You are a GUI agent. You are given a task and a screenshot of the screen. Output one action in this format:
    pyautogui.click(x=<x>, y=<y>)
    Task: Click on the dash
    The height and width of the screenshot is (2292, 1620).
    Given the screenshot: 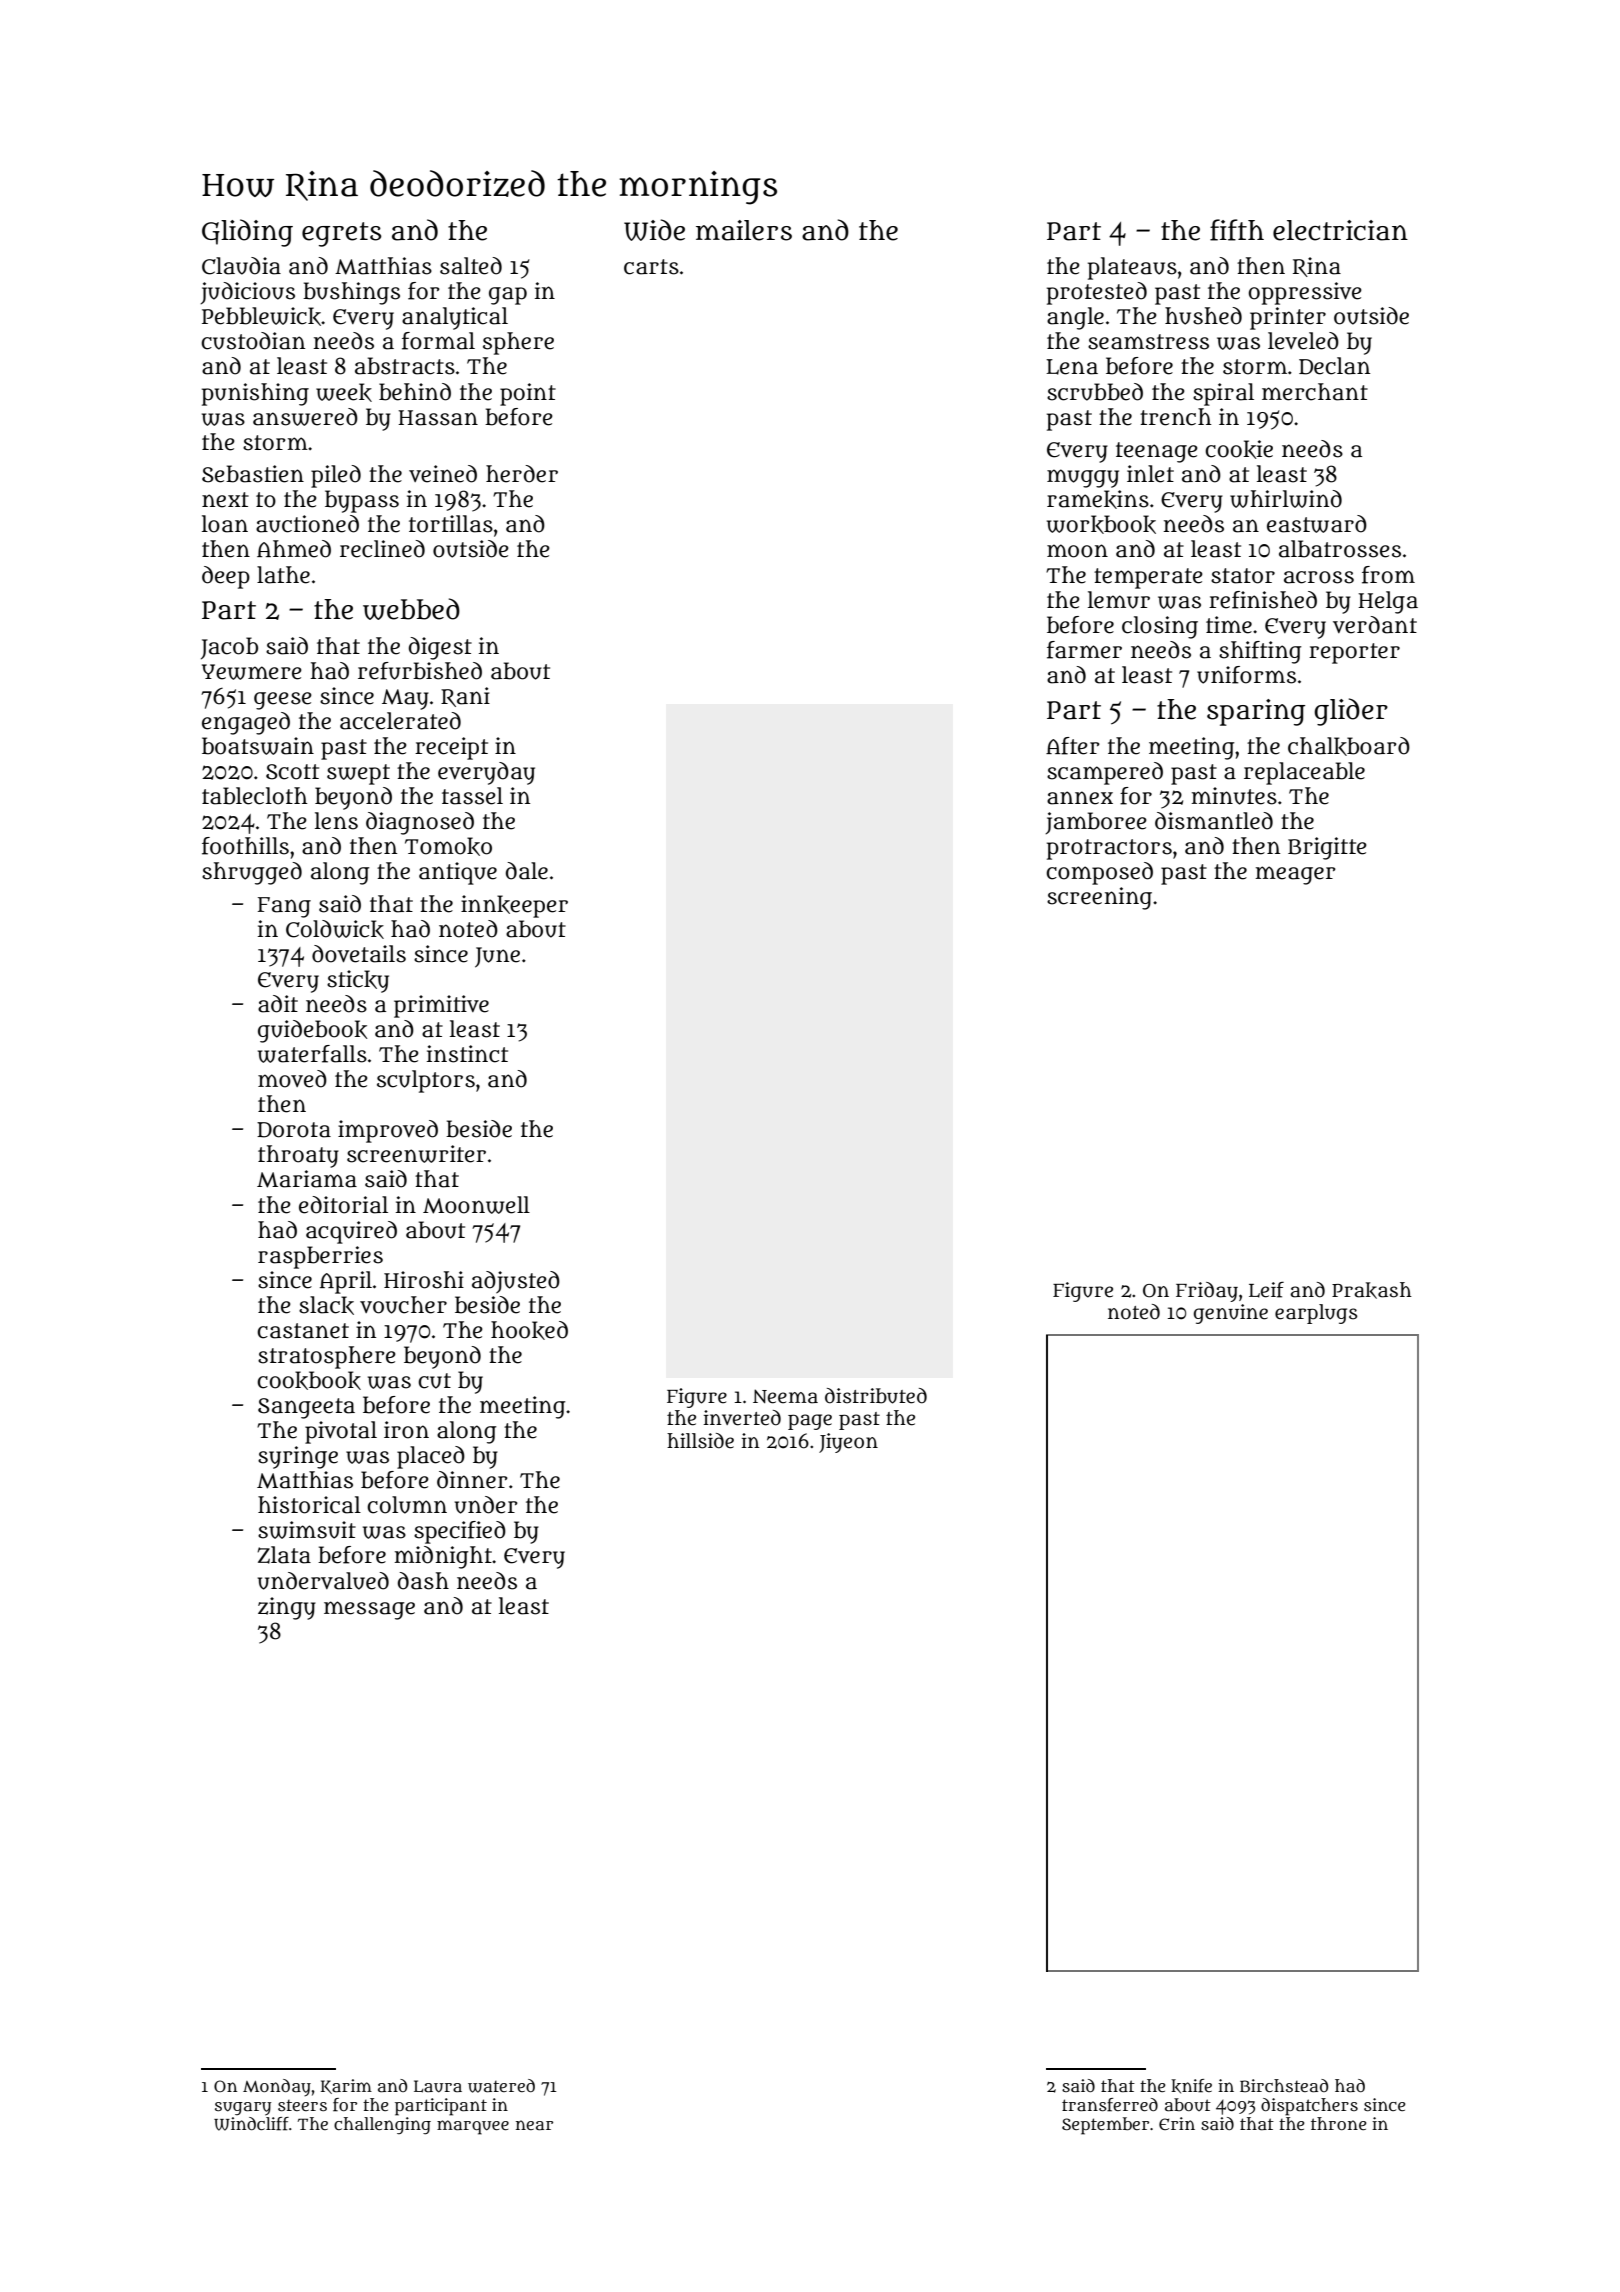 What is the action you would take?
    pyautogui.click(x=423, y=1581)
